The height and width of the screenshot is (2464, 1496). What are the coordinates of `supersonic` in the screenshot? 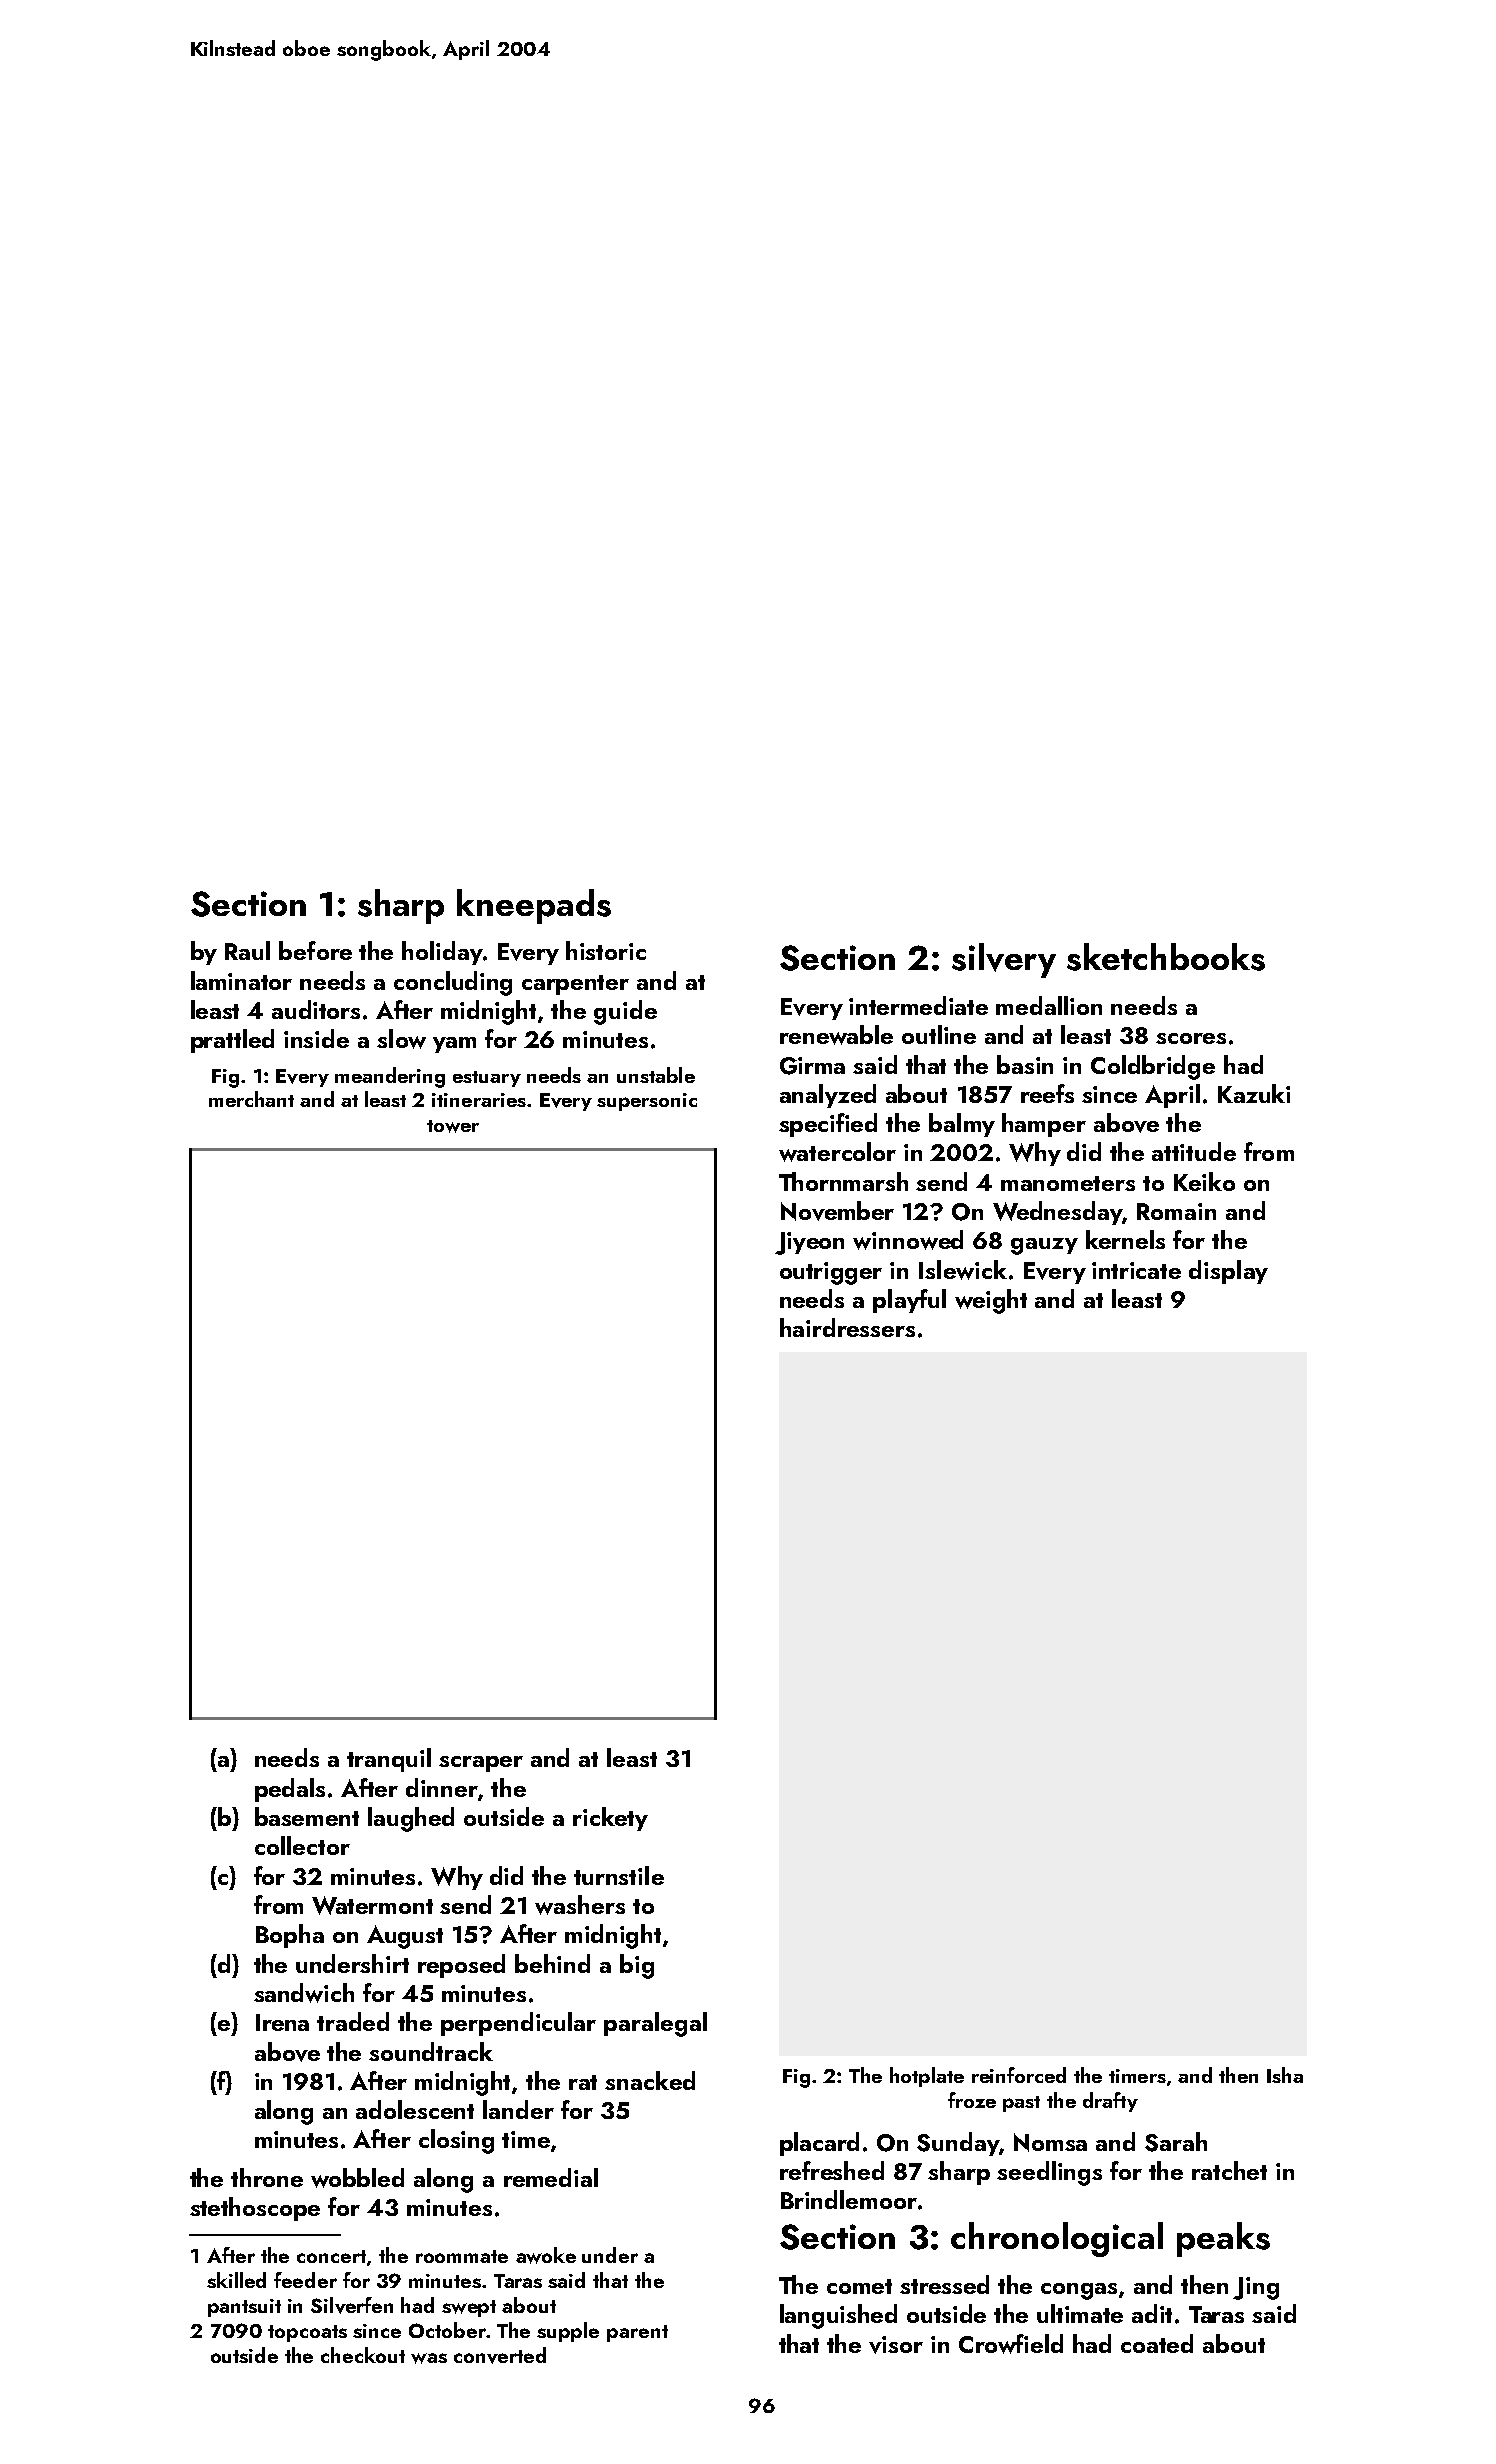 It's located at (647, 1102).
